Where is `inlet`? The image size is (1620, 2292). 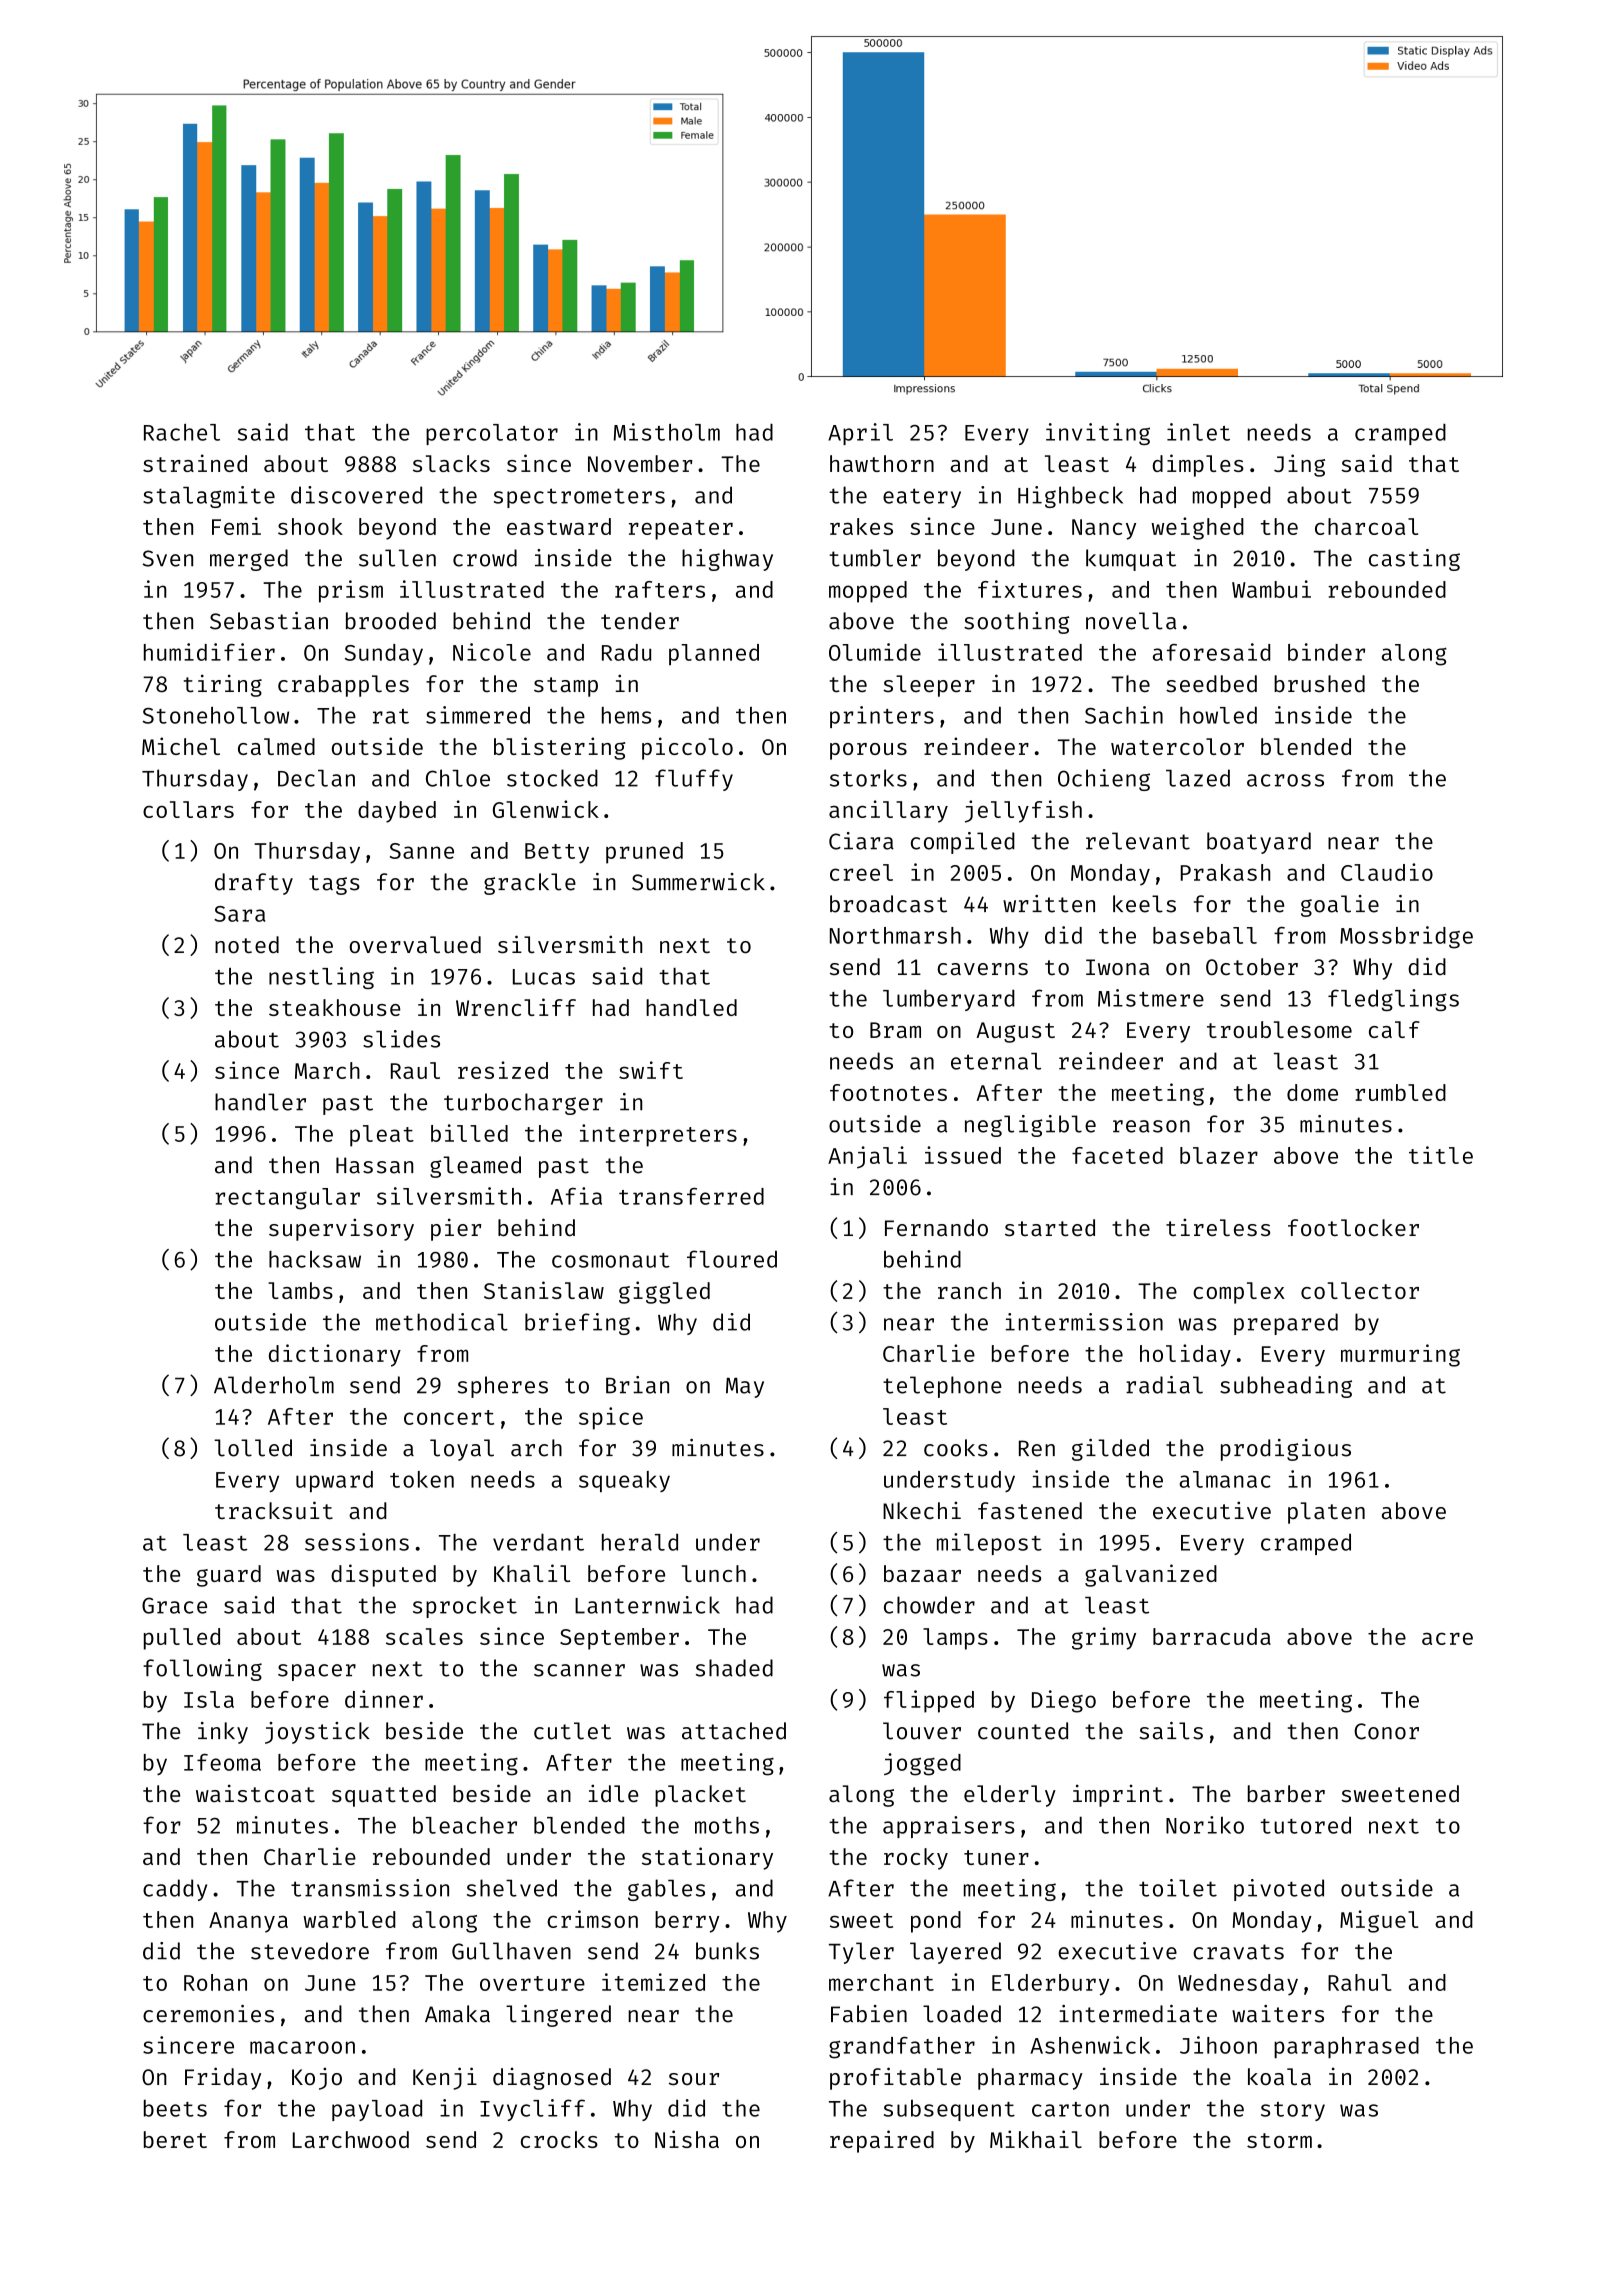 inlet is located at coordinates (1198, 432).
